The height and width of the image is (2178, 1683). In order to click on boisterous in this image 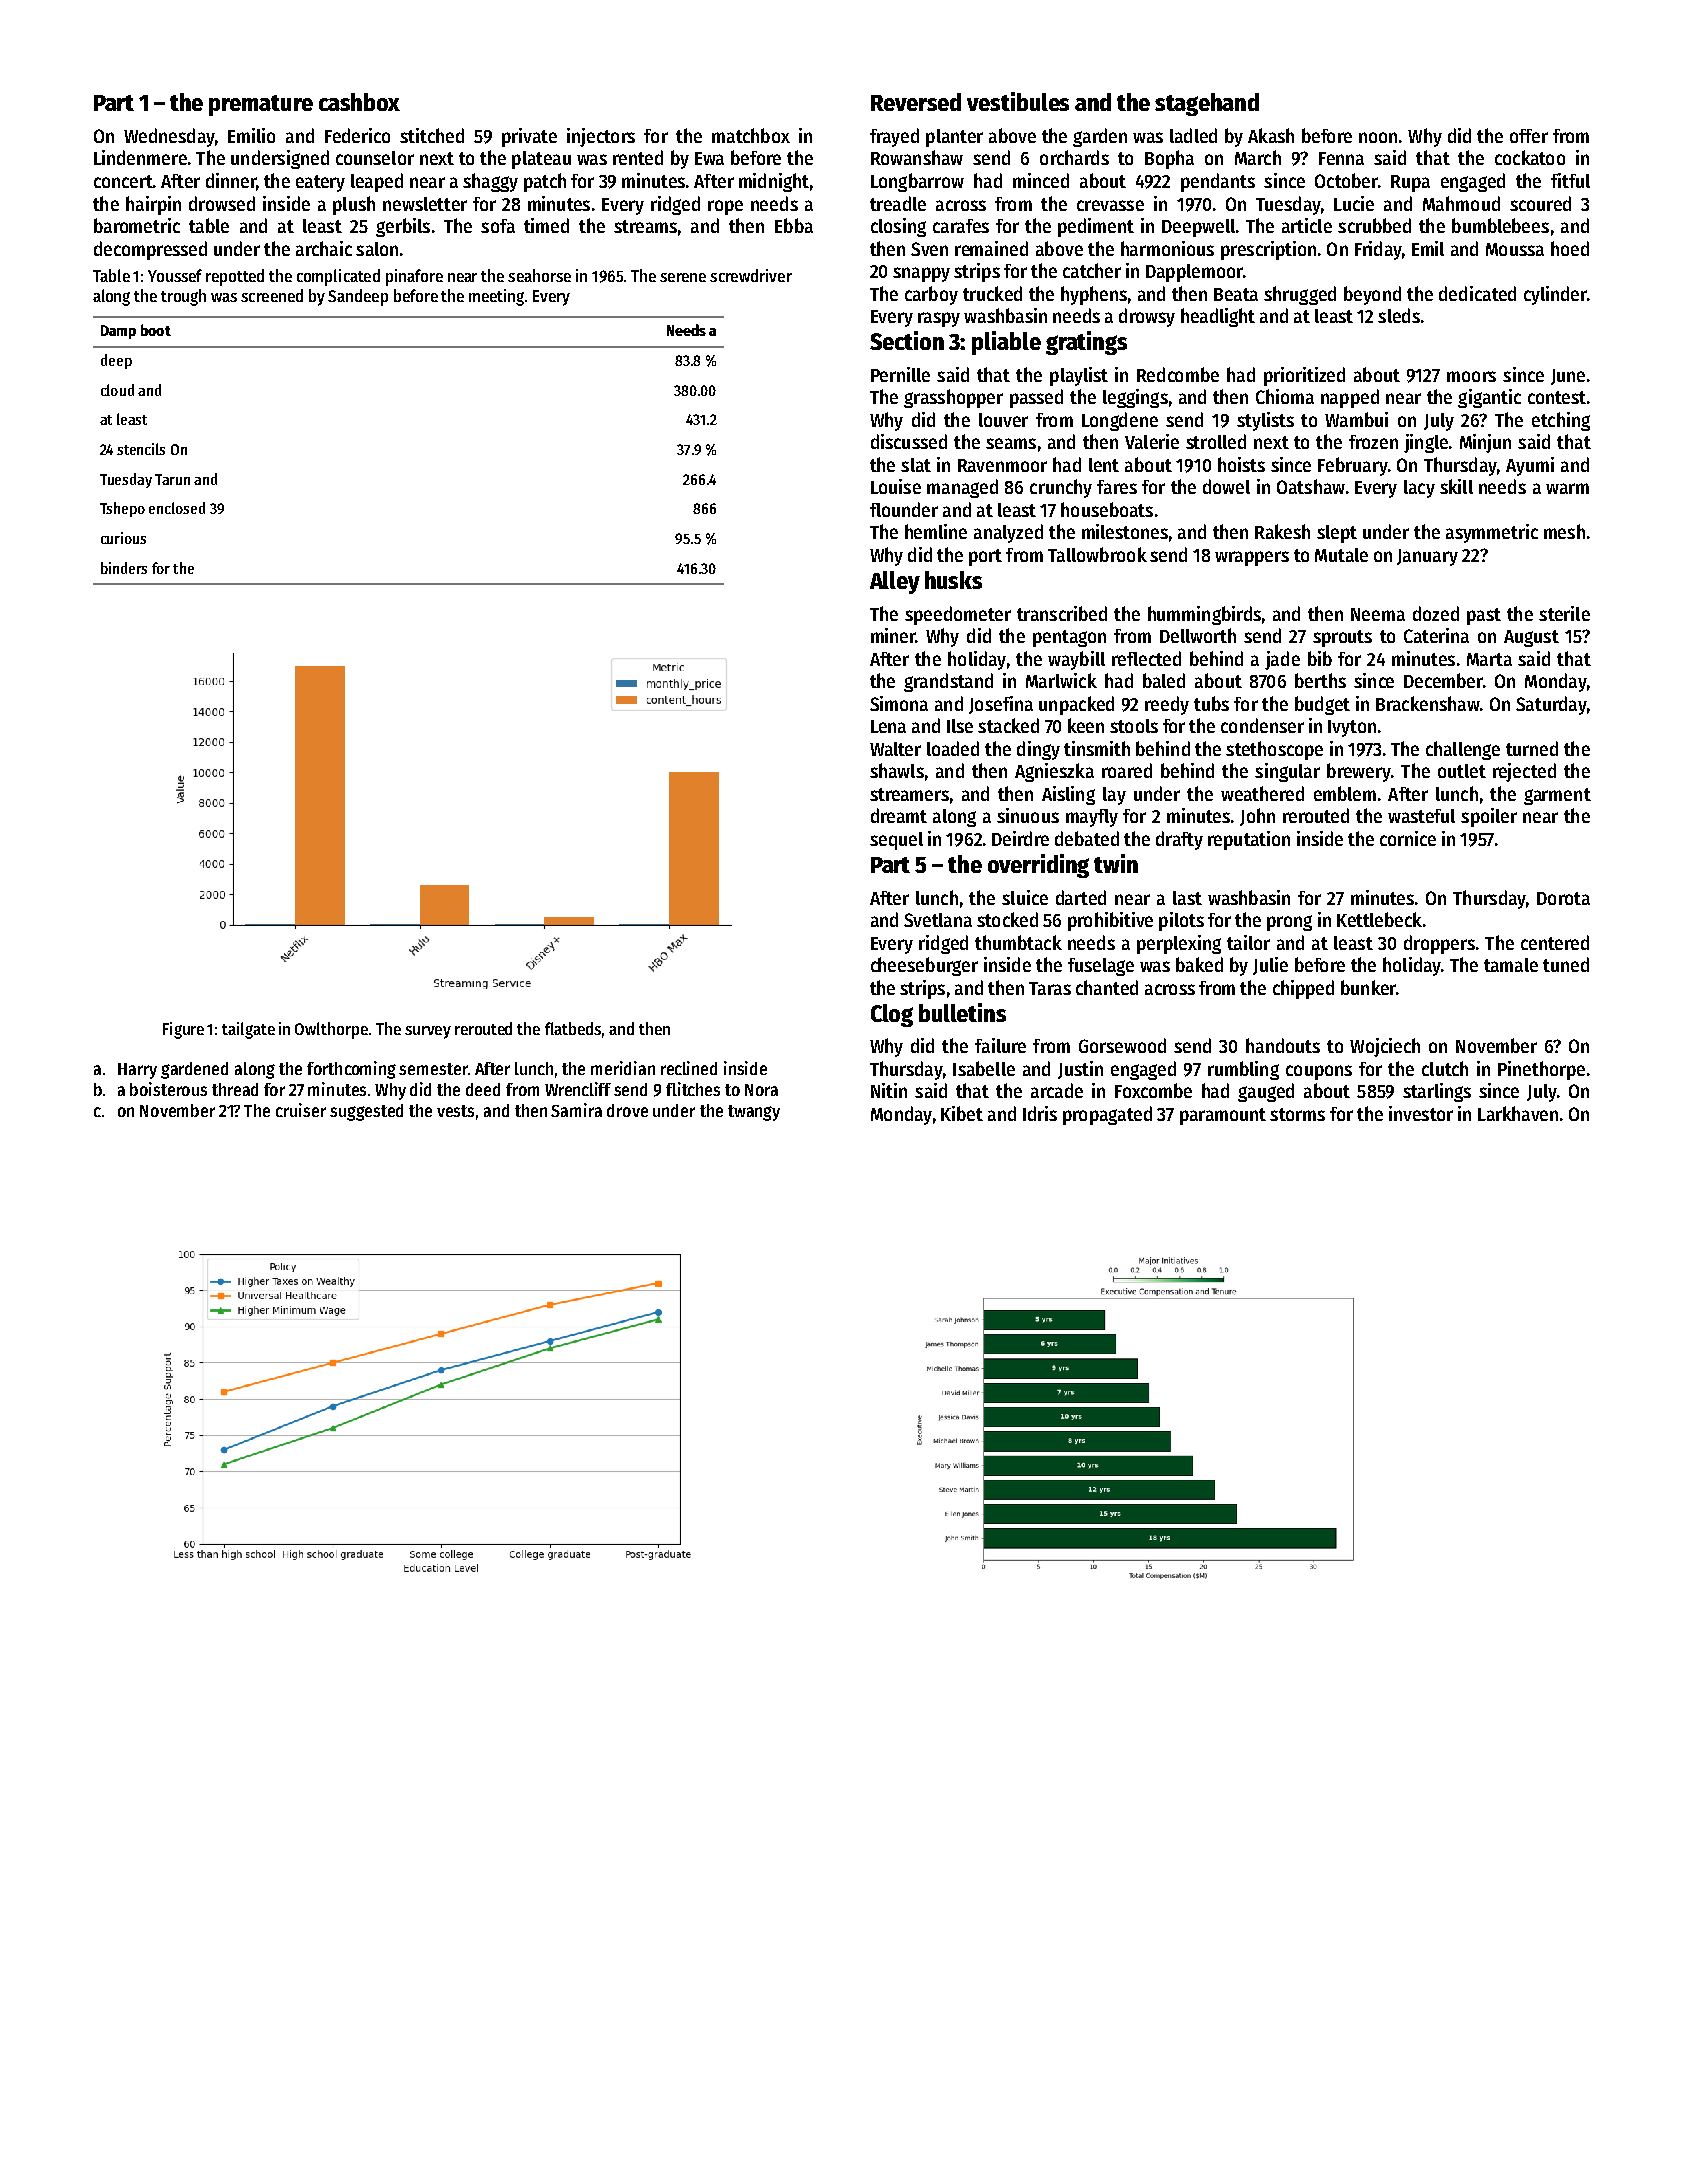, I will do `click(168, 1089)`.
